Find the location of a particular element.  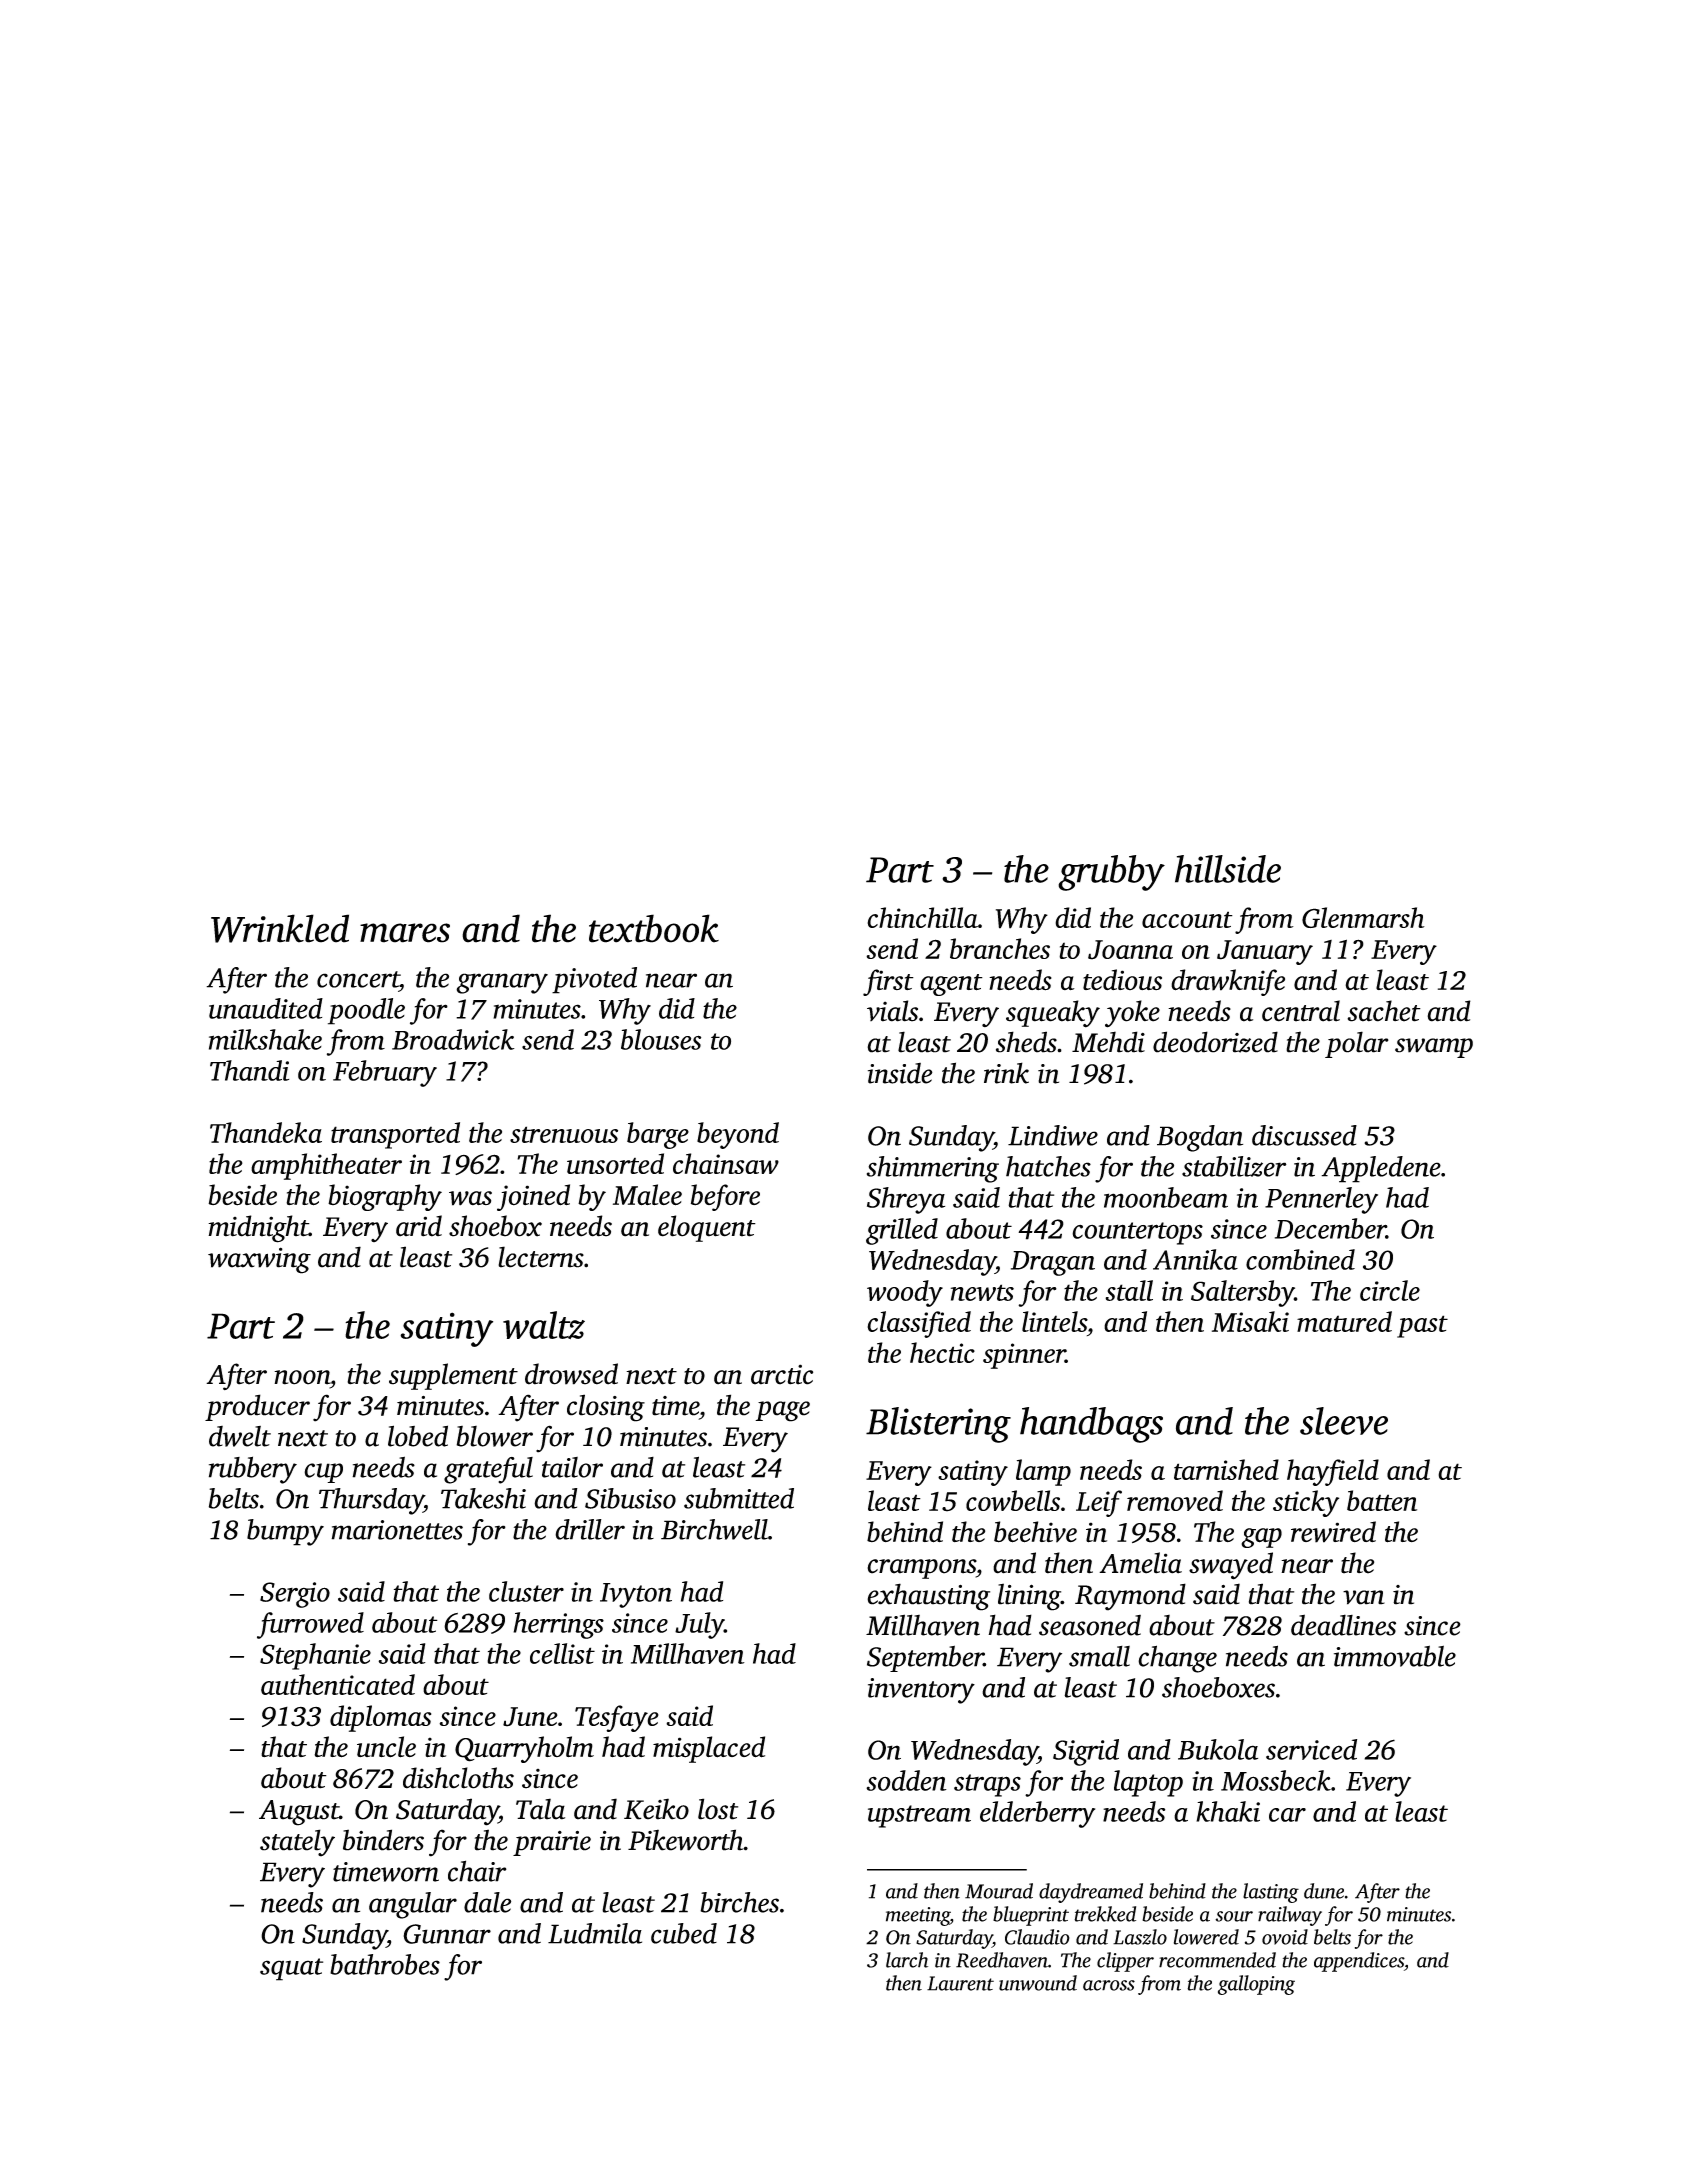

July is located at coordinates (699, 1625).
